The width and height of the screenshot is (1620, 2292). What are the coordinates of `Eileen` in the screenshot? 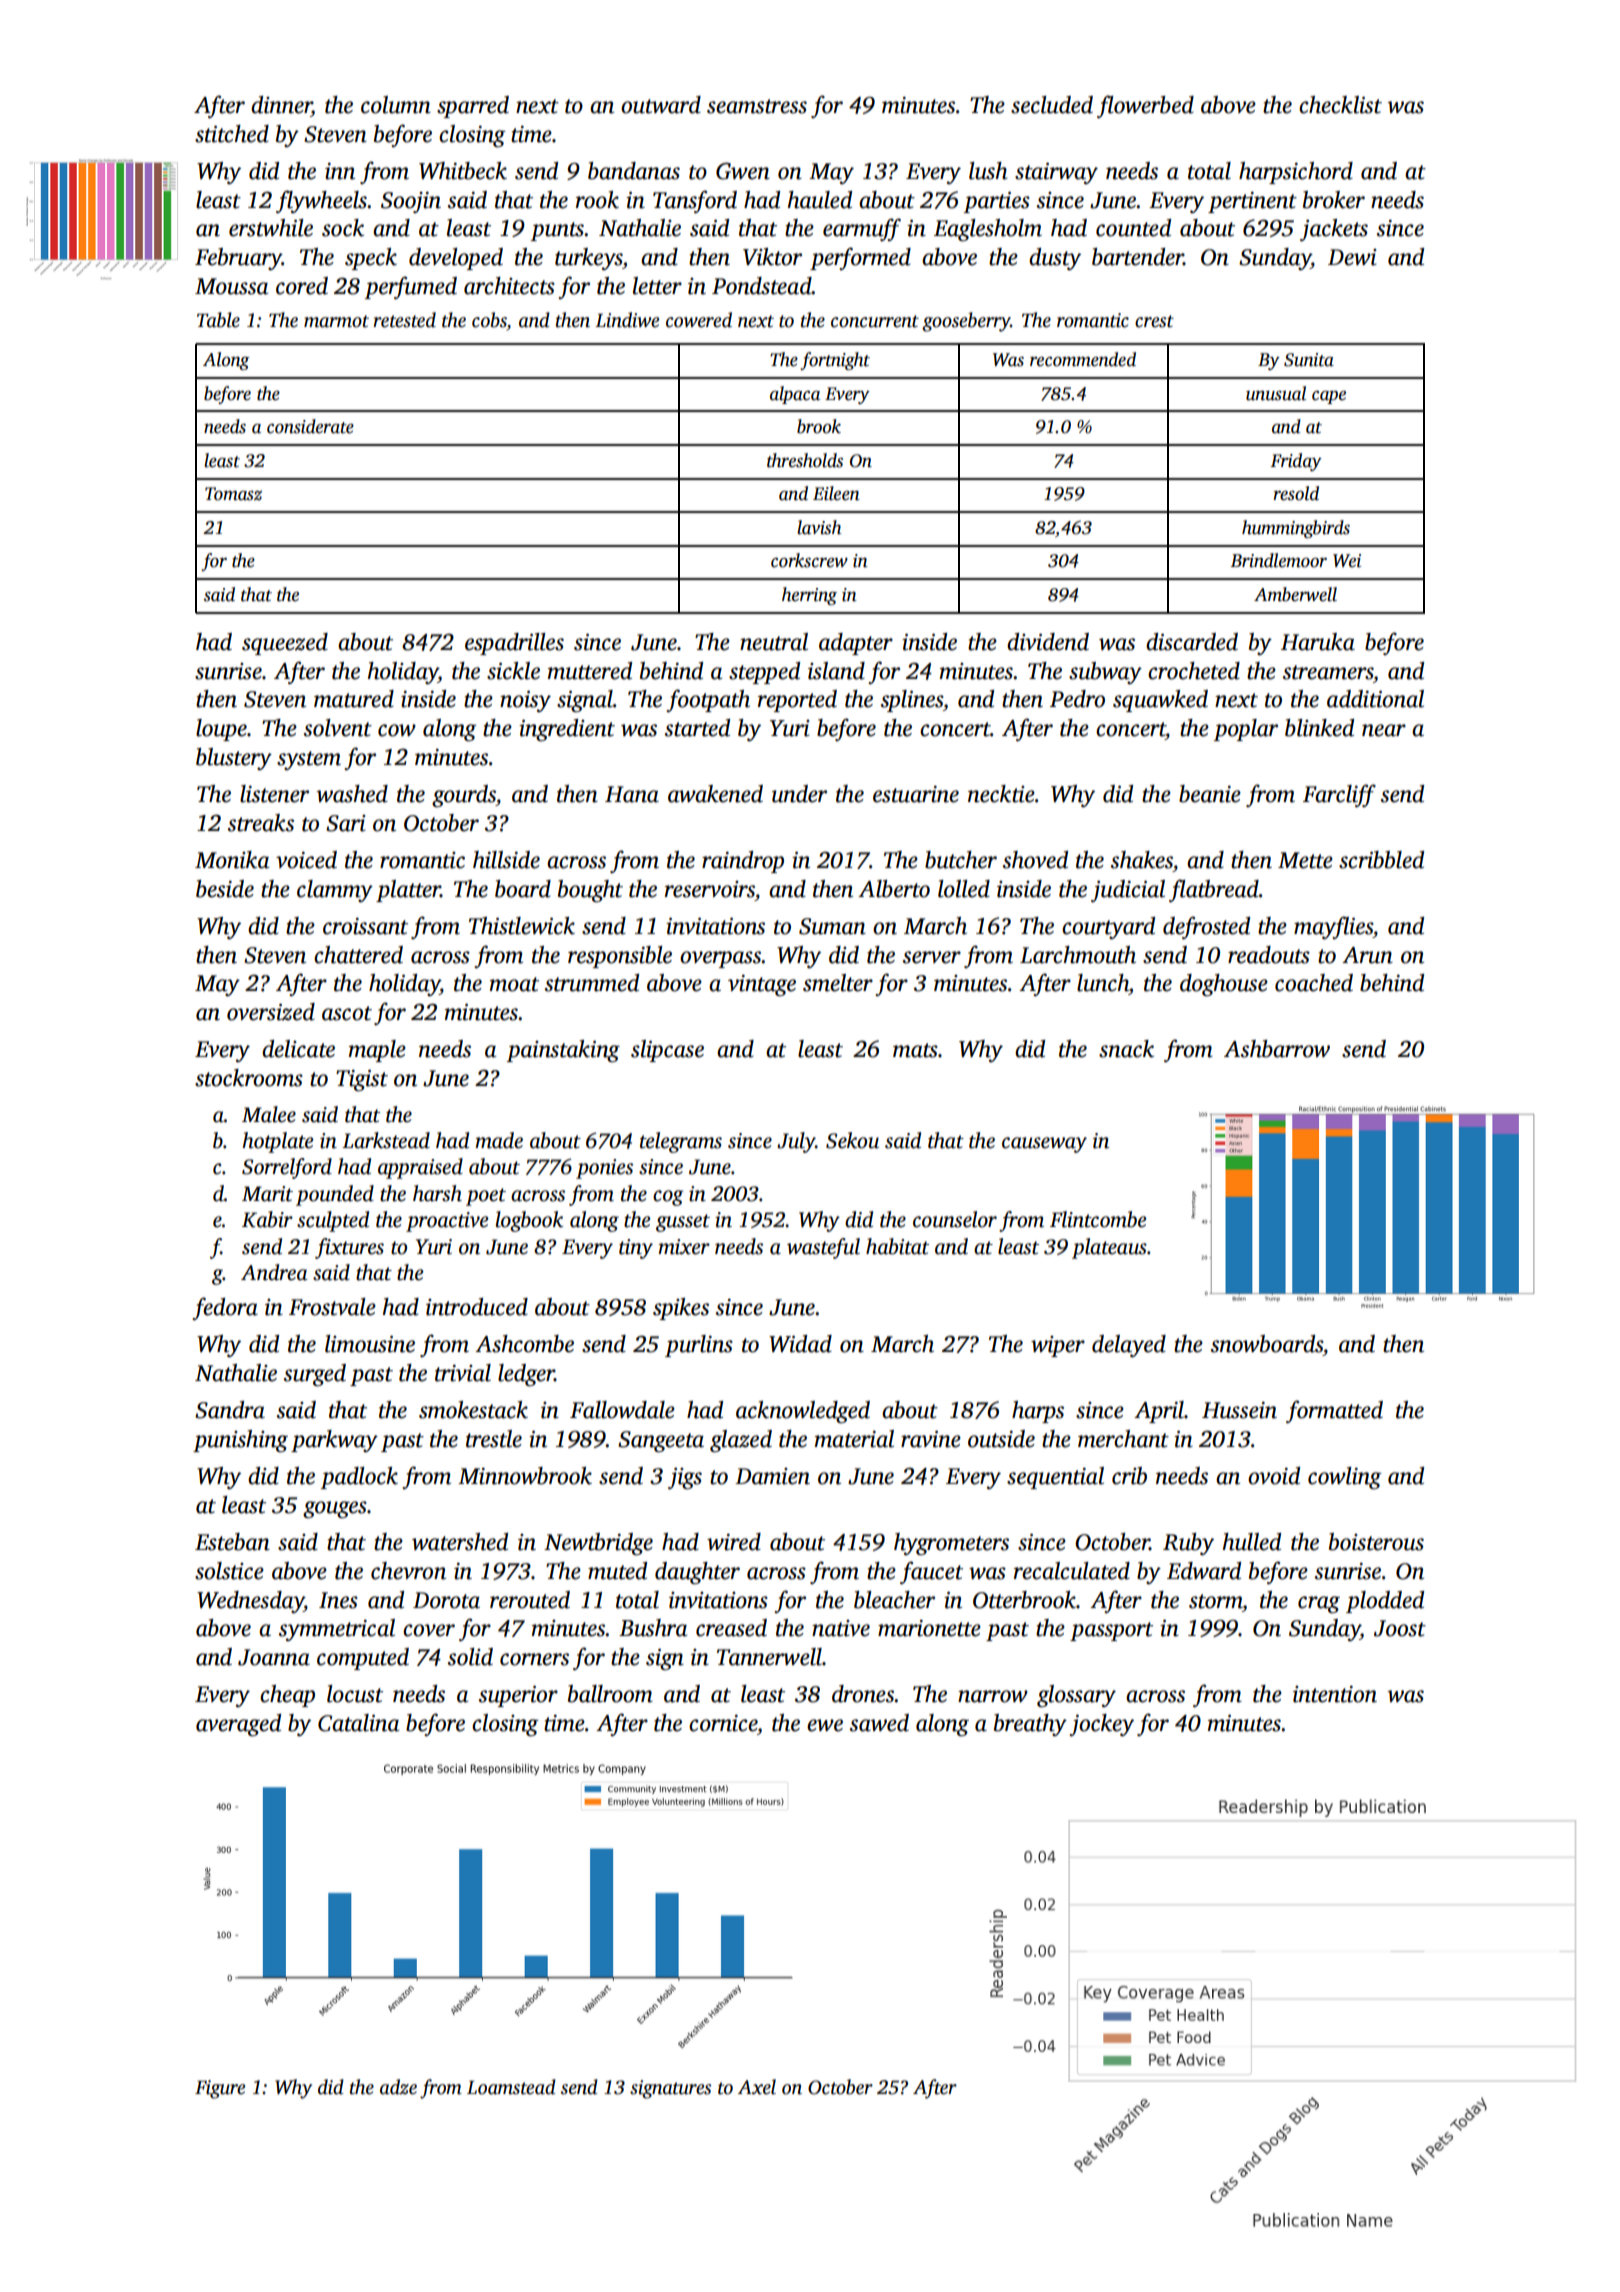 It's located at (836, 493).
